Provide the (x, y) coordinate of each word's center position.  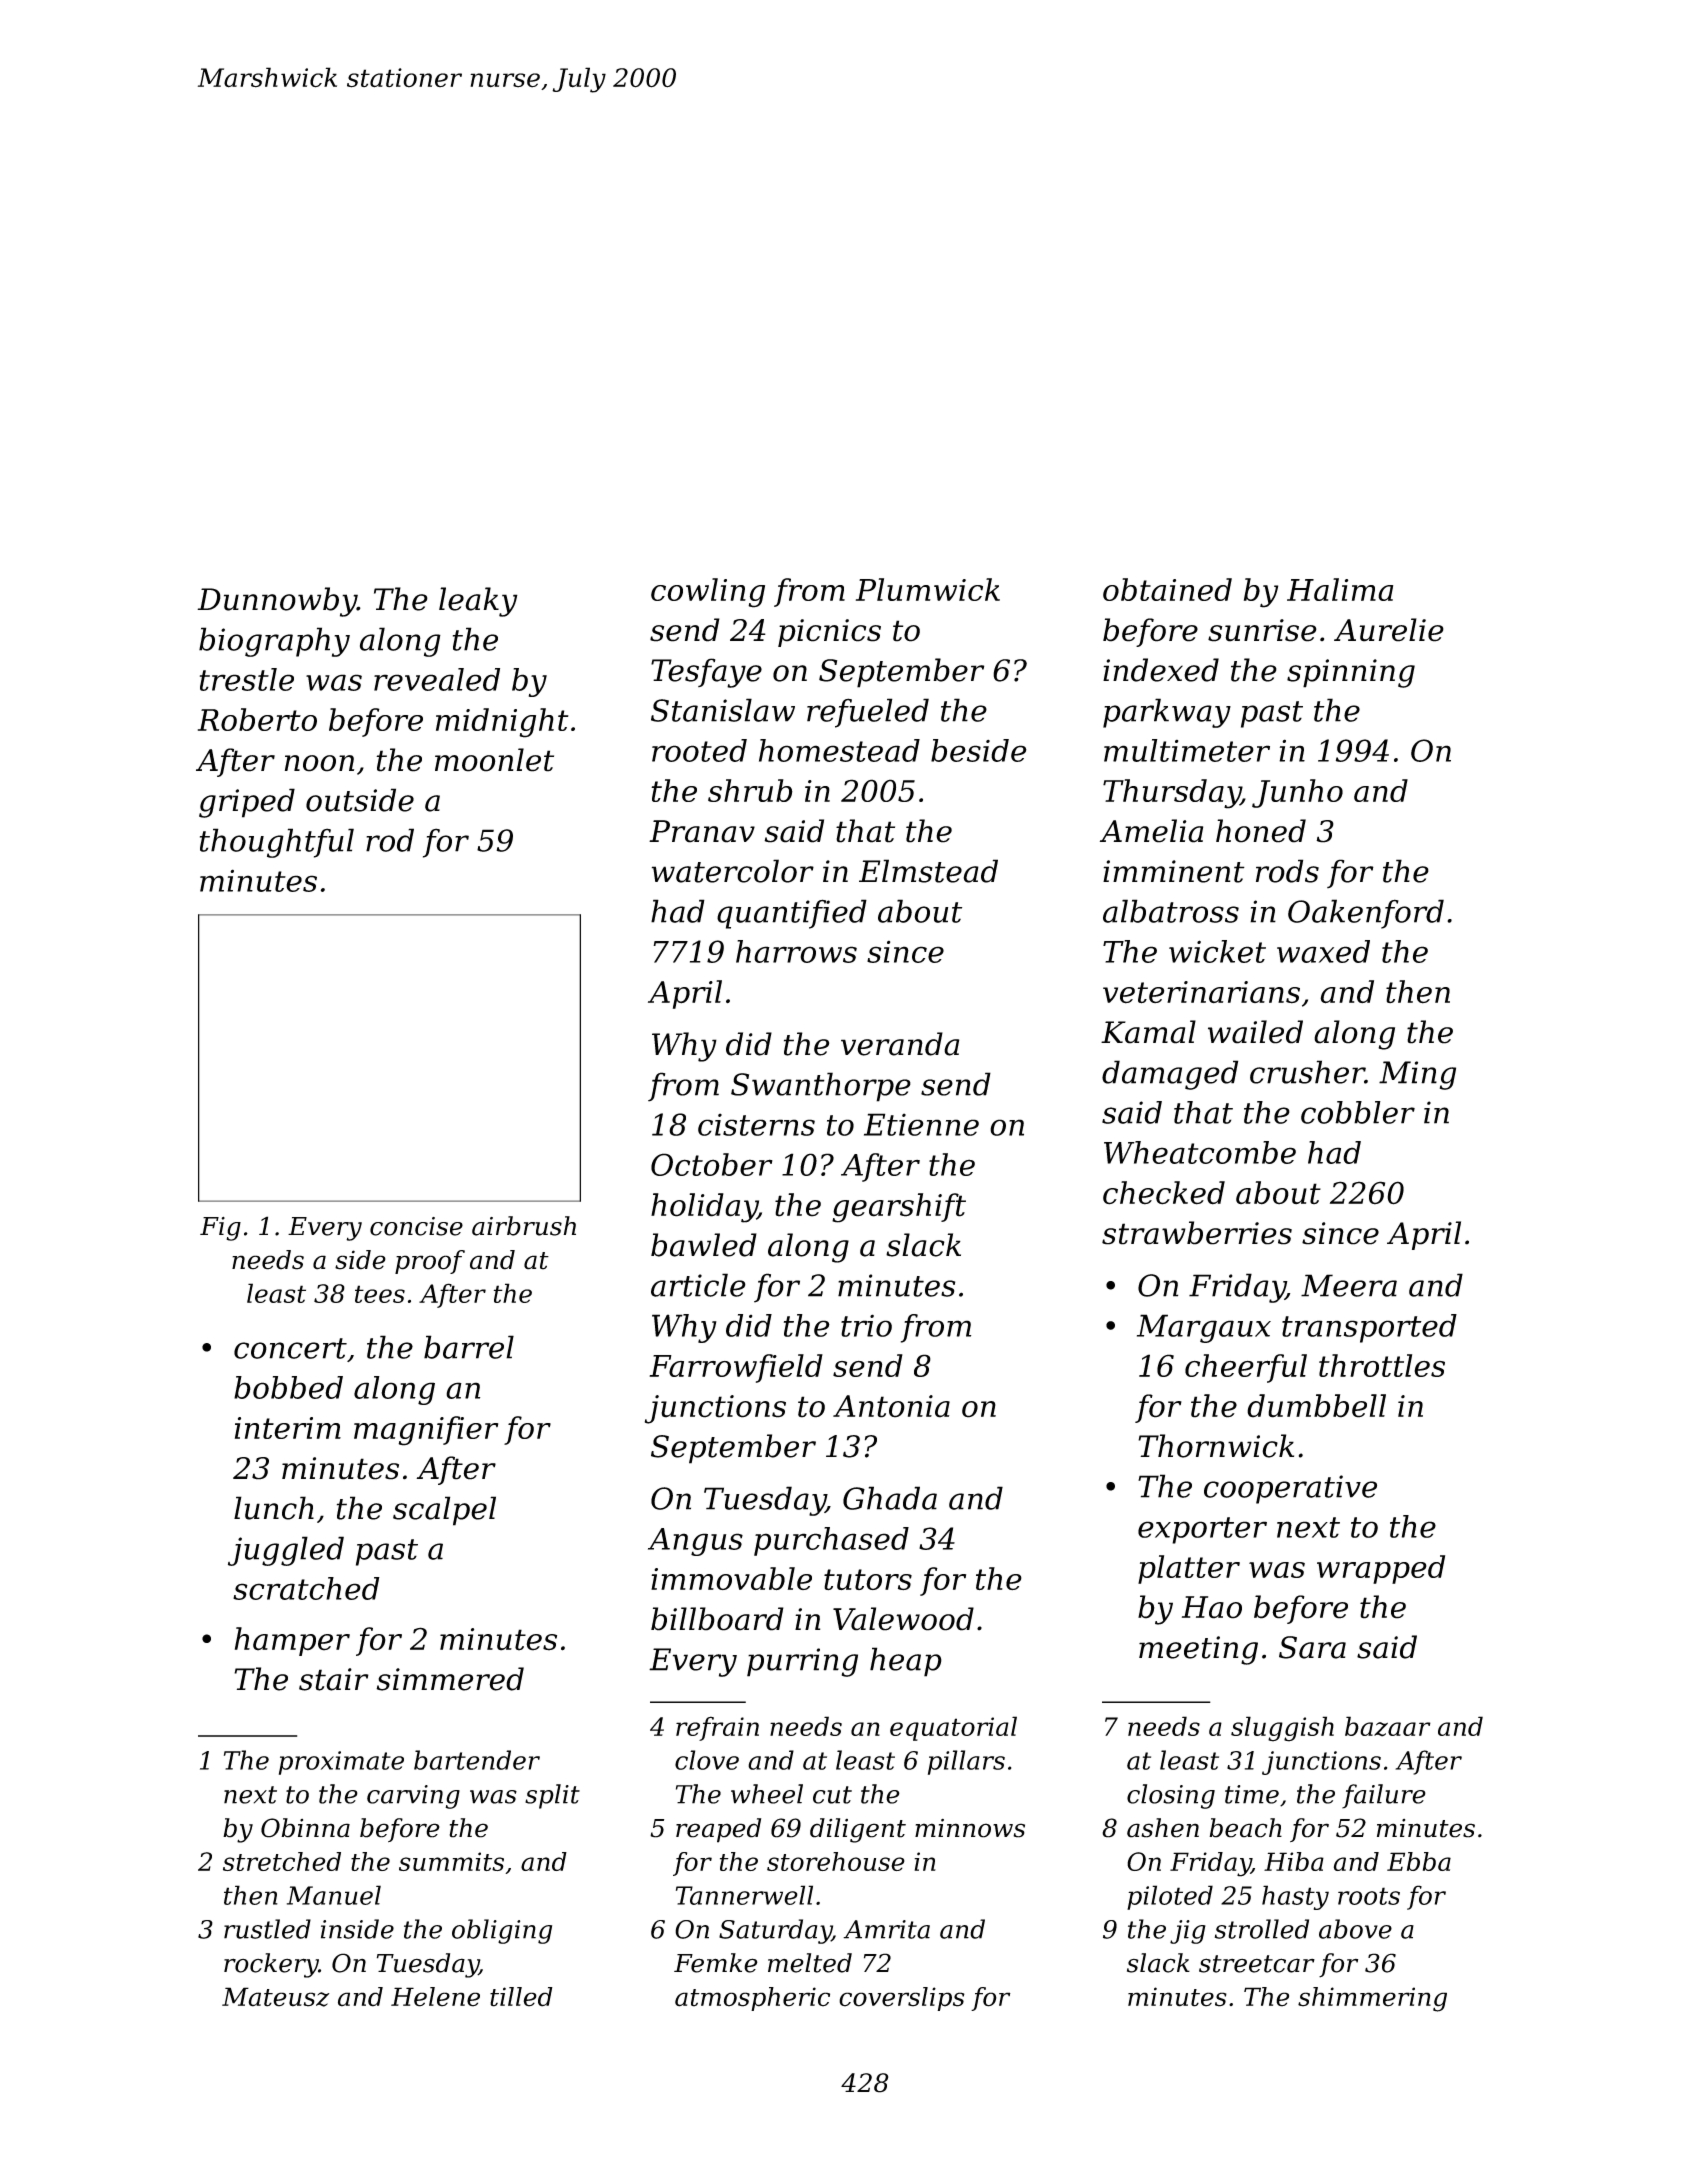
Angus (695, 1542)
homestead (839, 750)
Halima (1340, 589)
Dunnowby (277, 602)
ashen (1163, 1828)
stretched (282, 1861)
